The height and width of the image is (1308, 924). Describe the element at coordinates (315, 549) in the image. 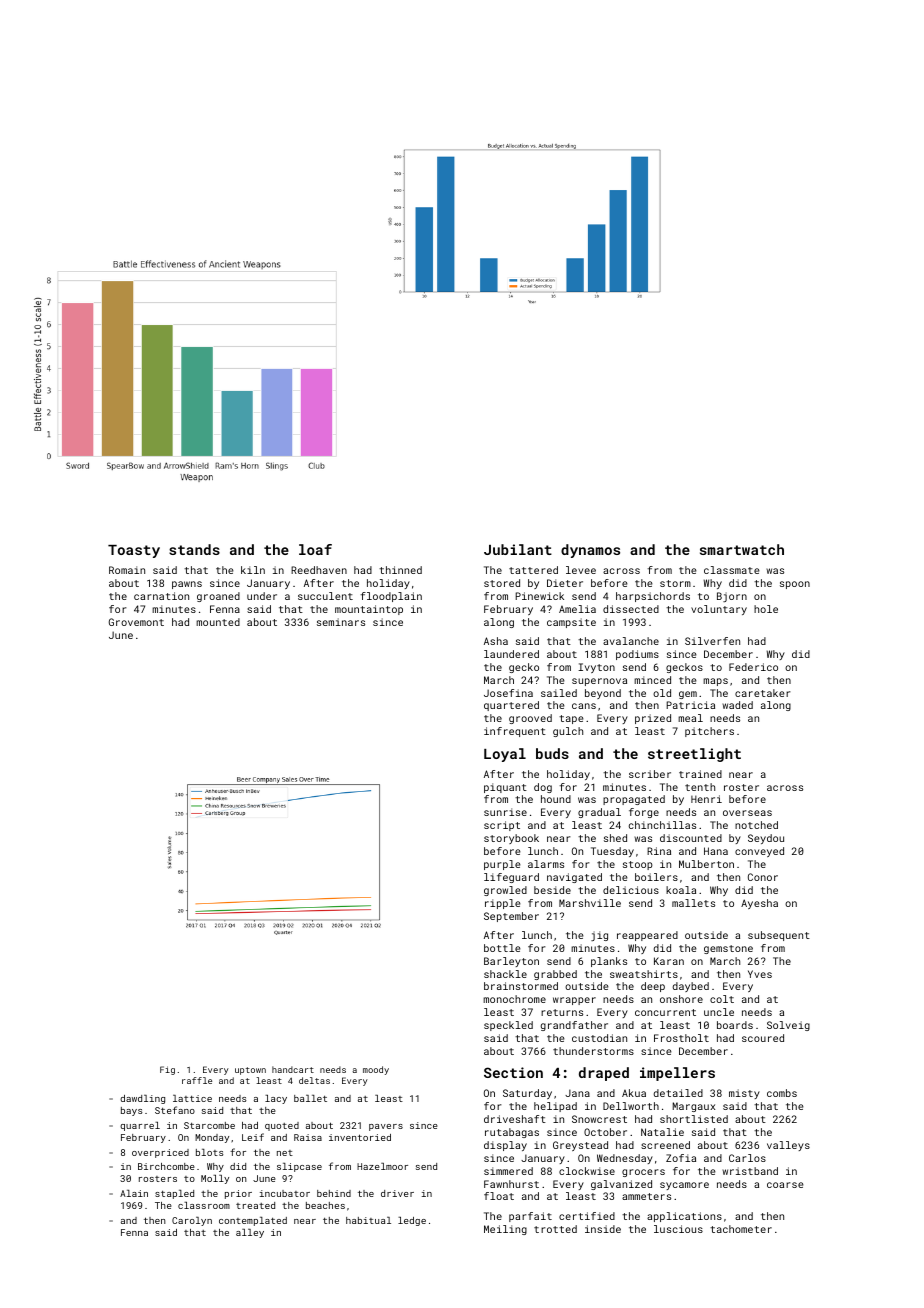

I see `loaf` at that location.
